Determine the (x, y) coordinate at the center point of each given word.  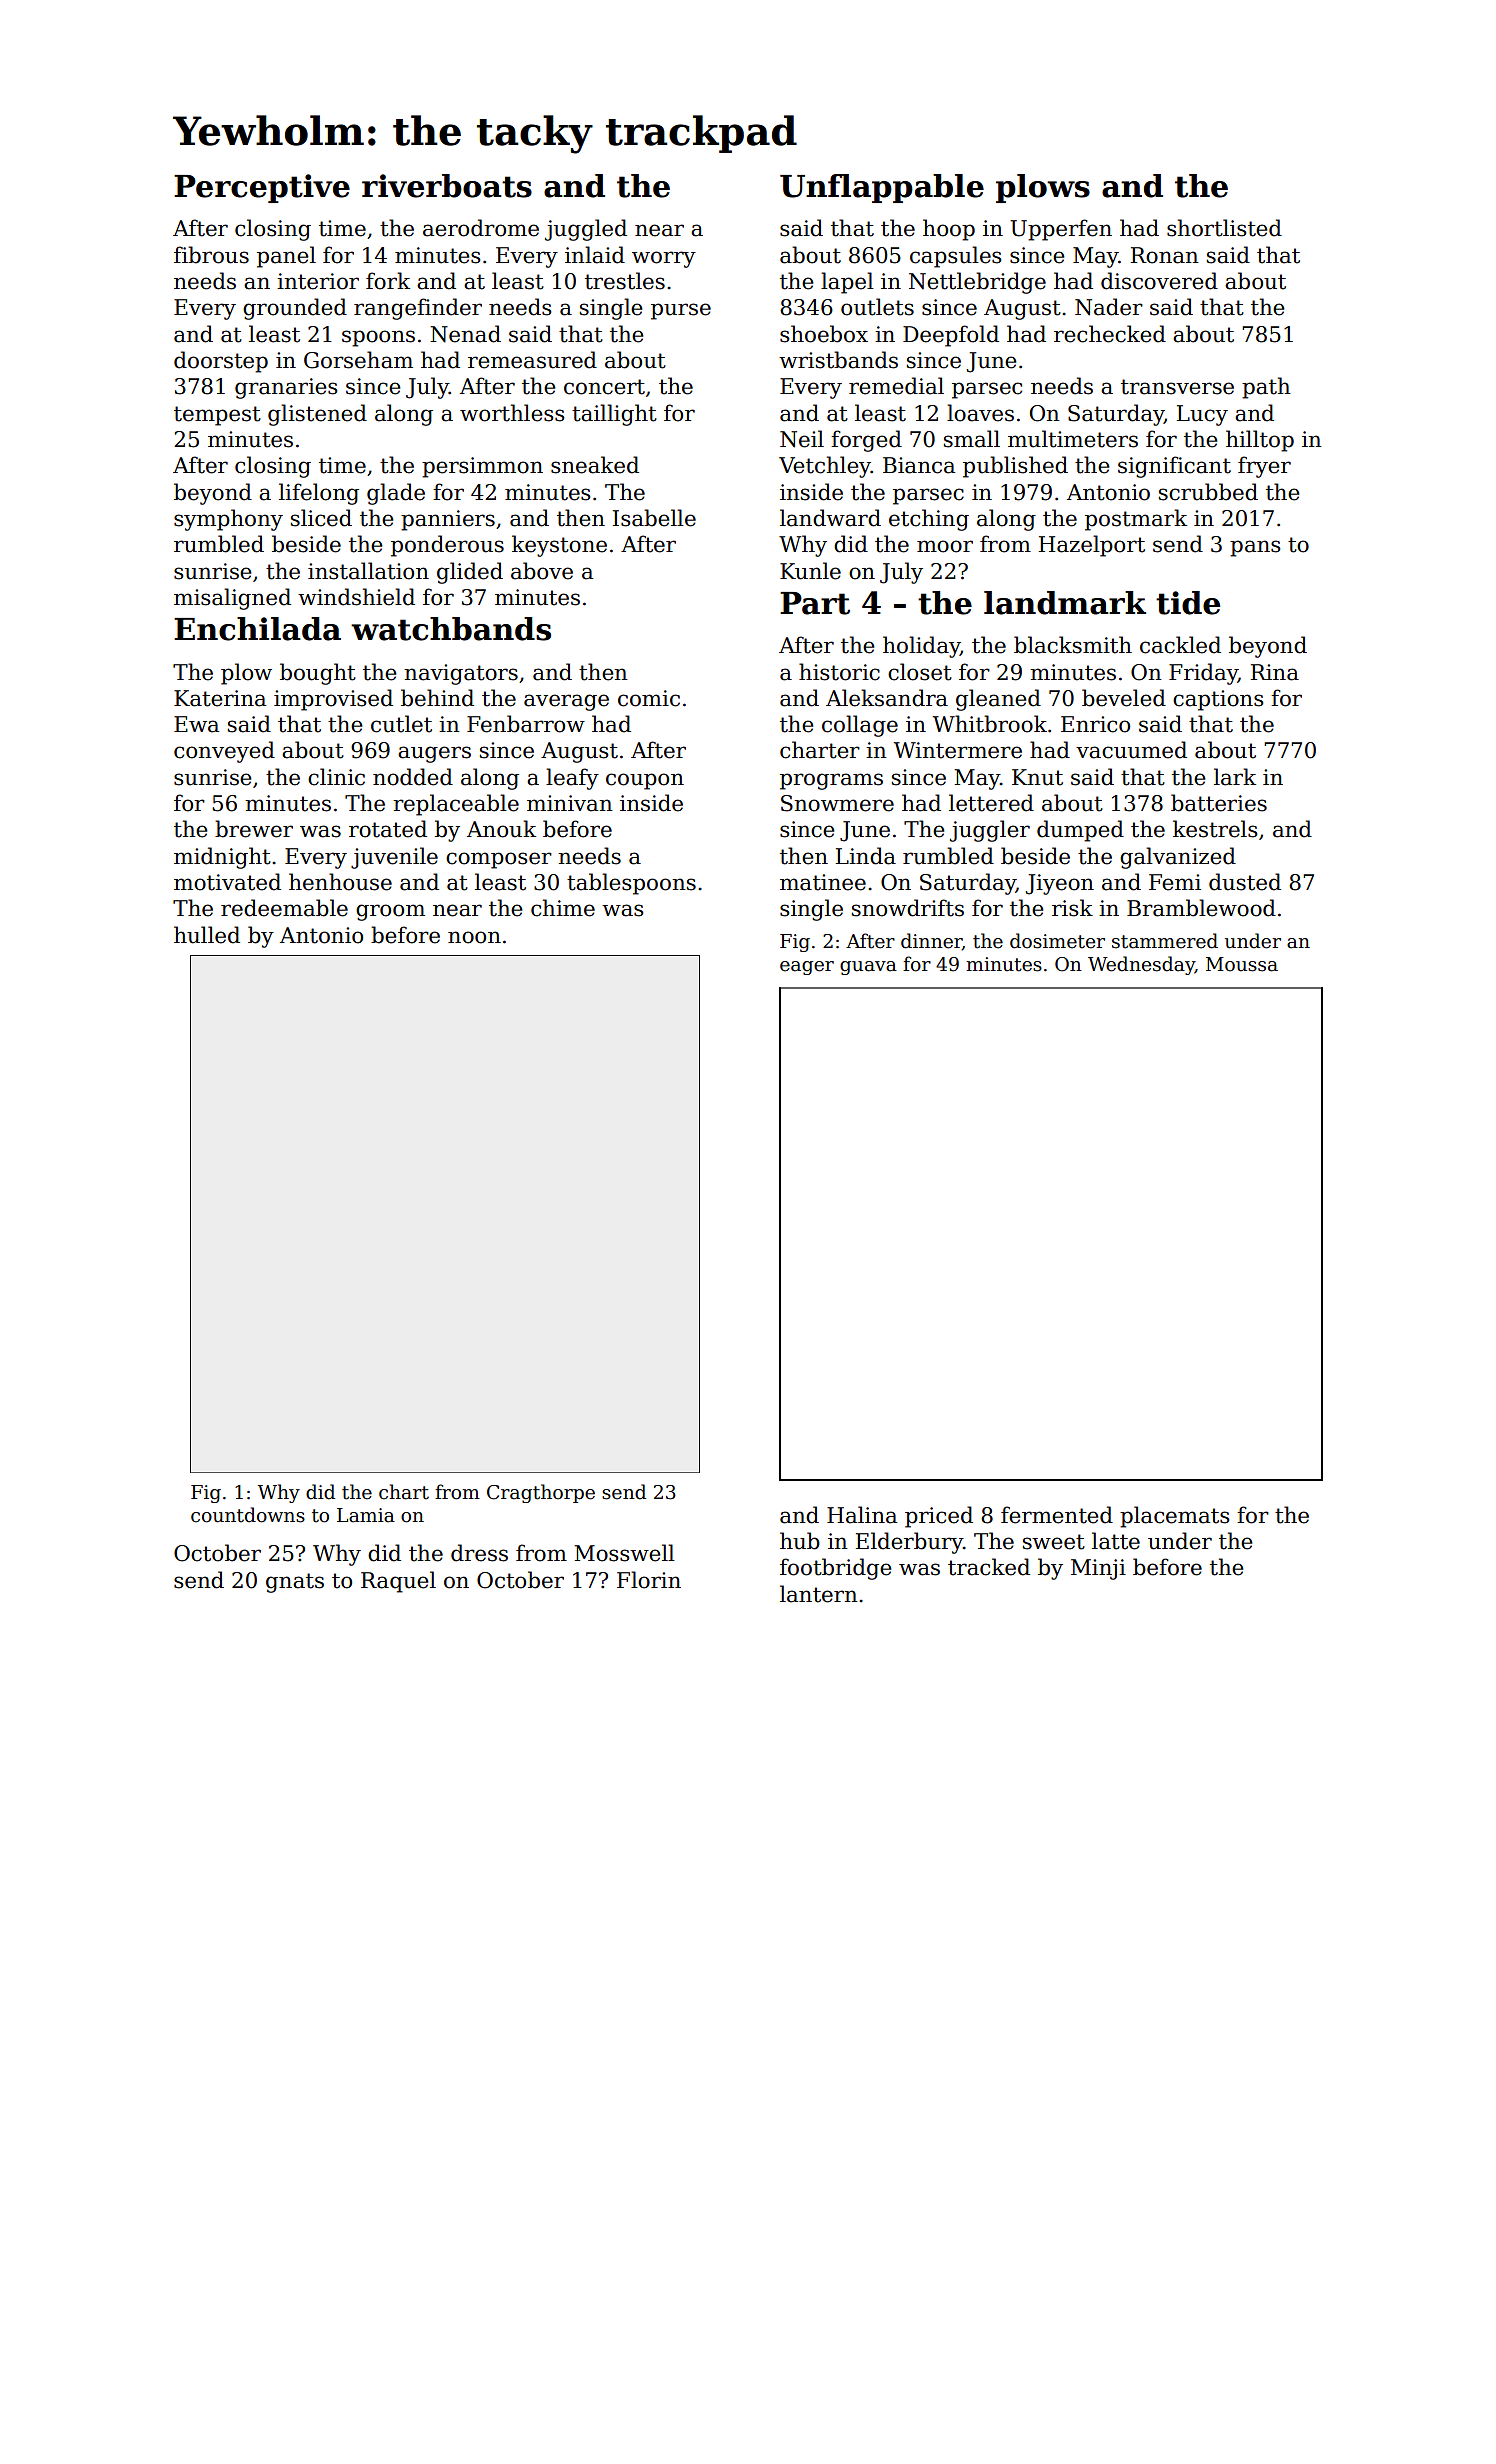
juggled (586, 230)
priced (939, 1517)
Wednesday (1141, 965)
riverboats (447, 186)
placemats (1174, 1517)
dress (479, 1553)
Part (815, 603)
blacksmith (1073, 645)
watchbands (451, 629)
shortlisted (1224, 228)
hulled (207, 935)
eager (807, 968)
